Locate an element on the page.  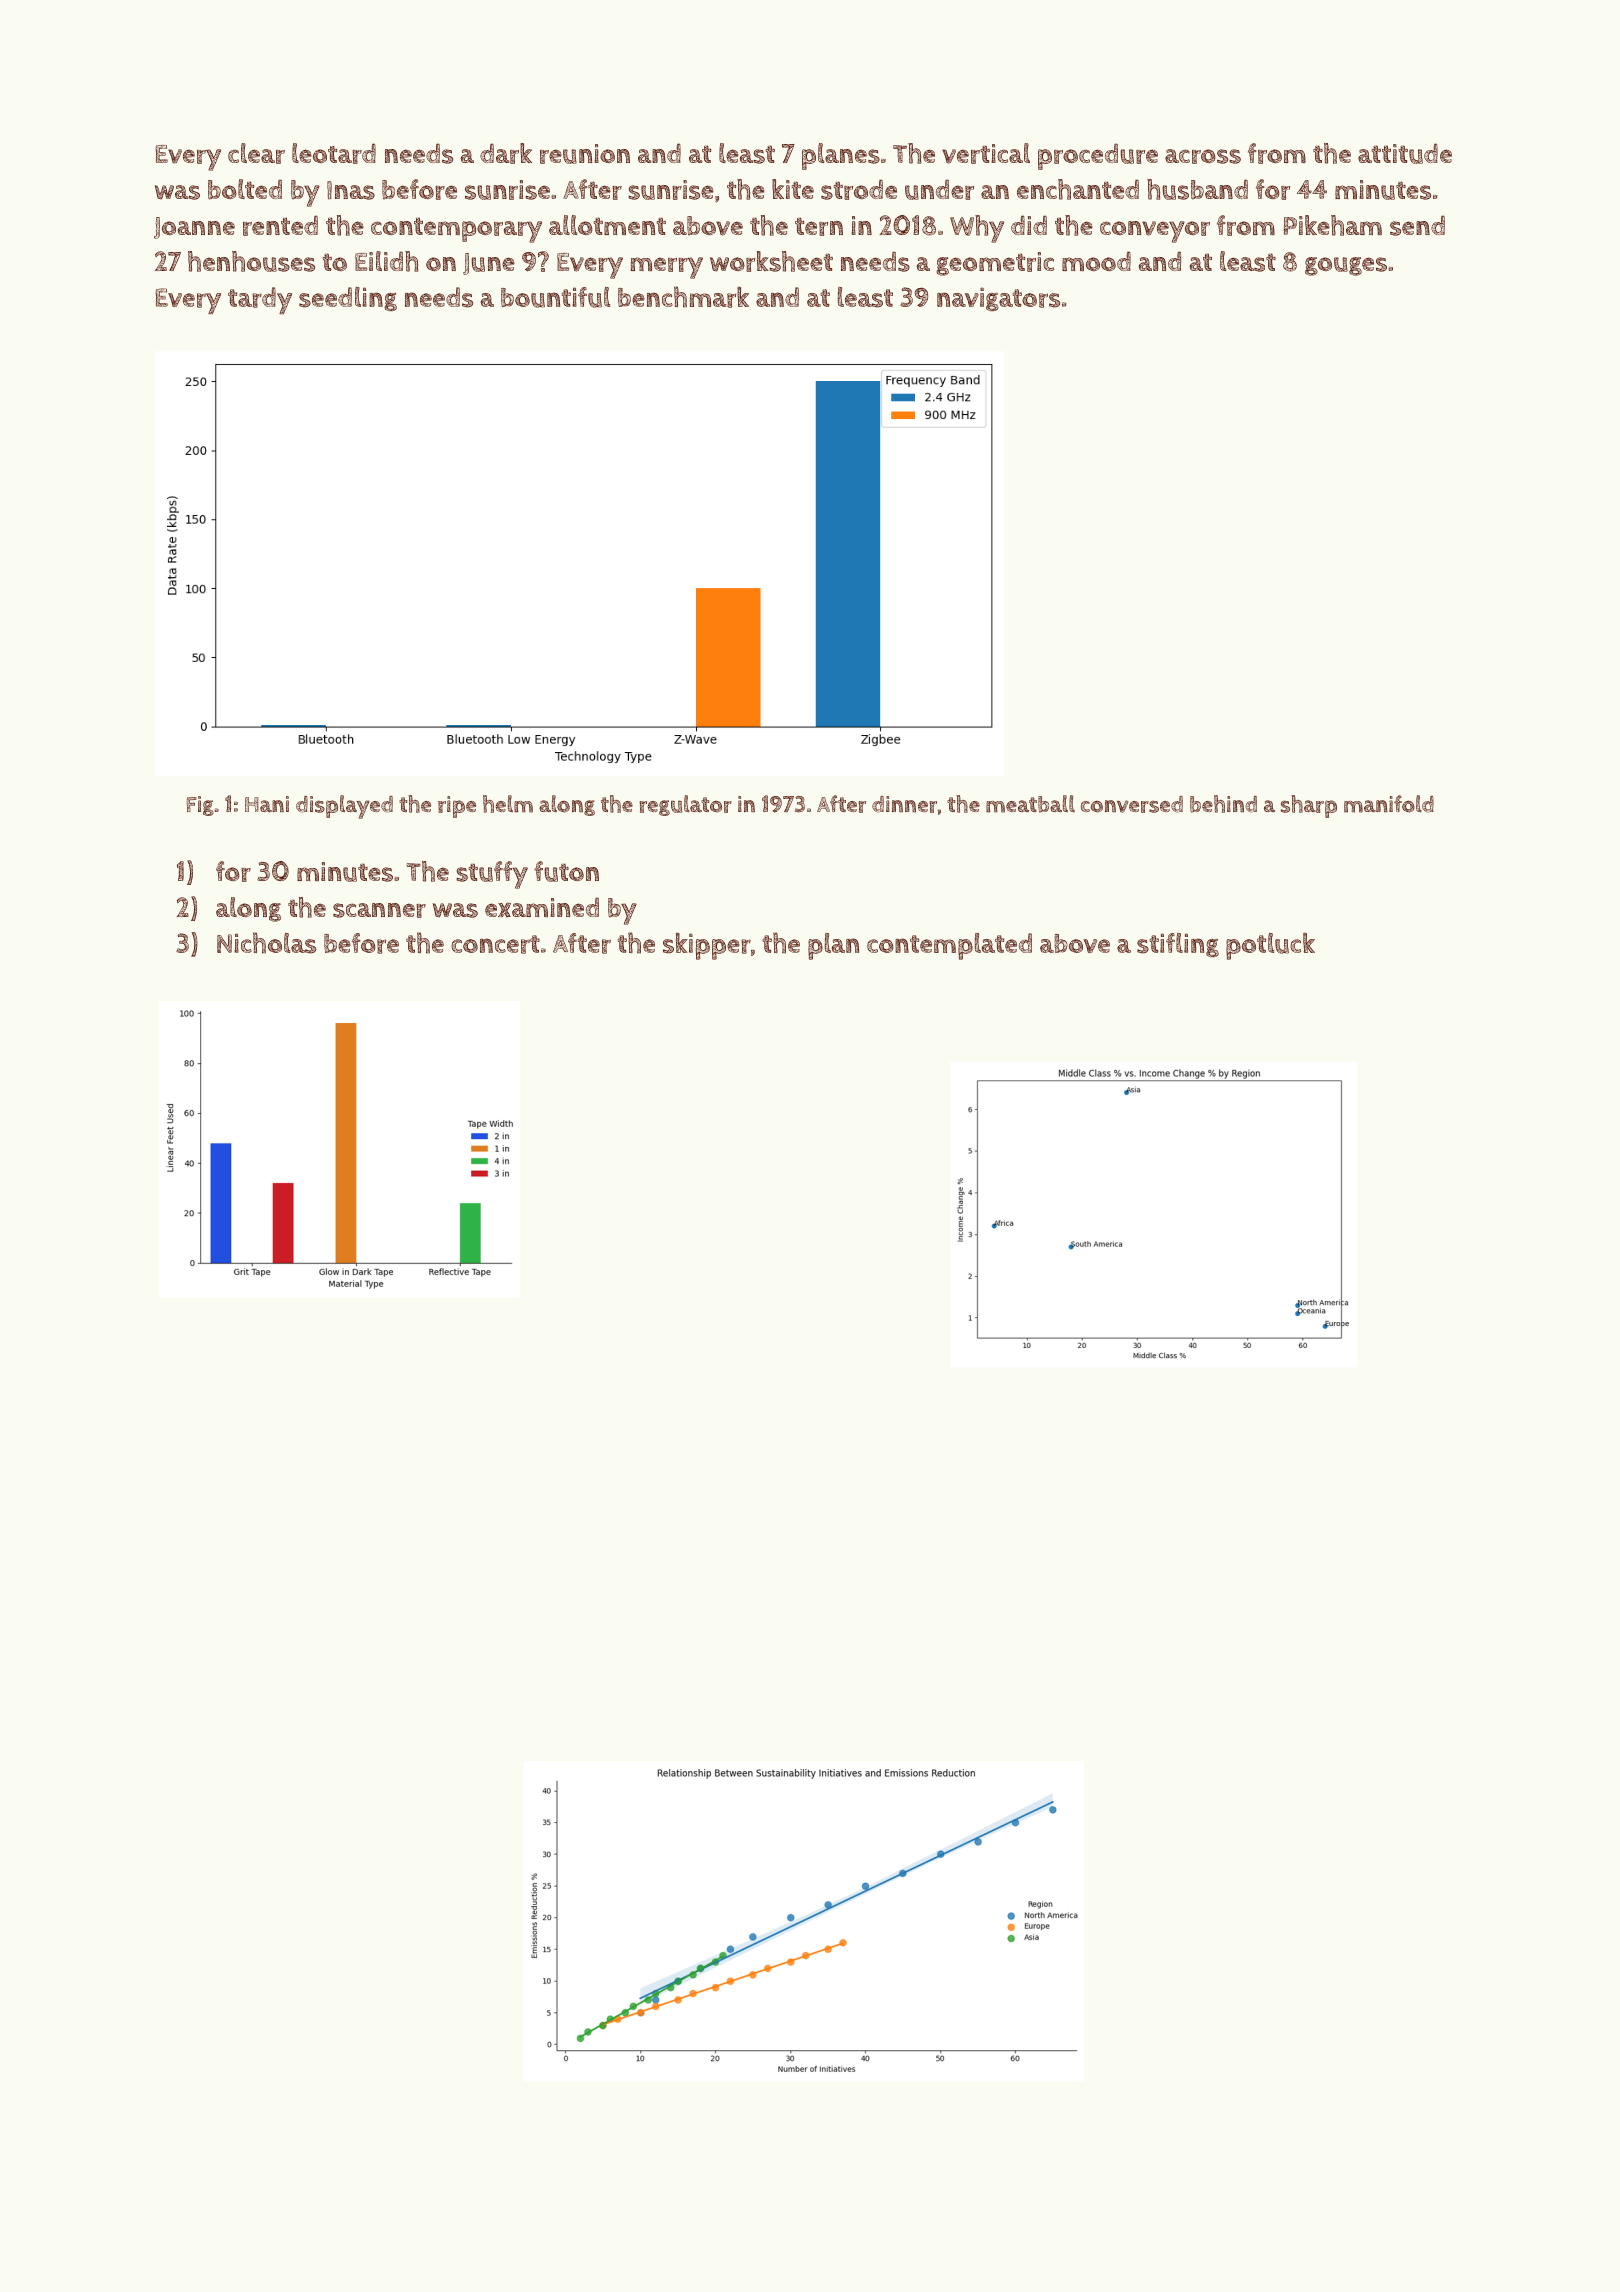
tardy is located at coordinates (260, 300).
